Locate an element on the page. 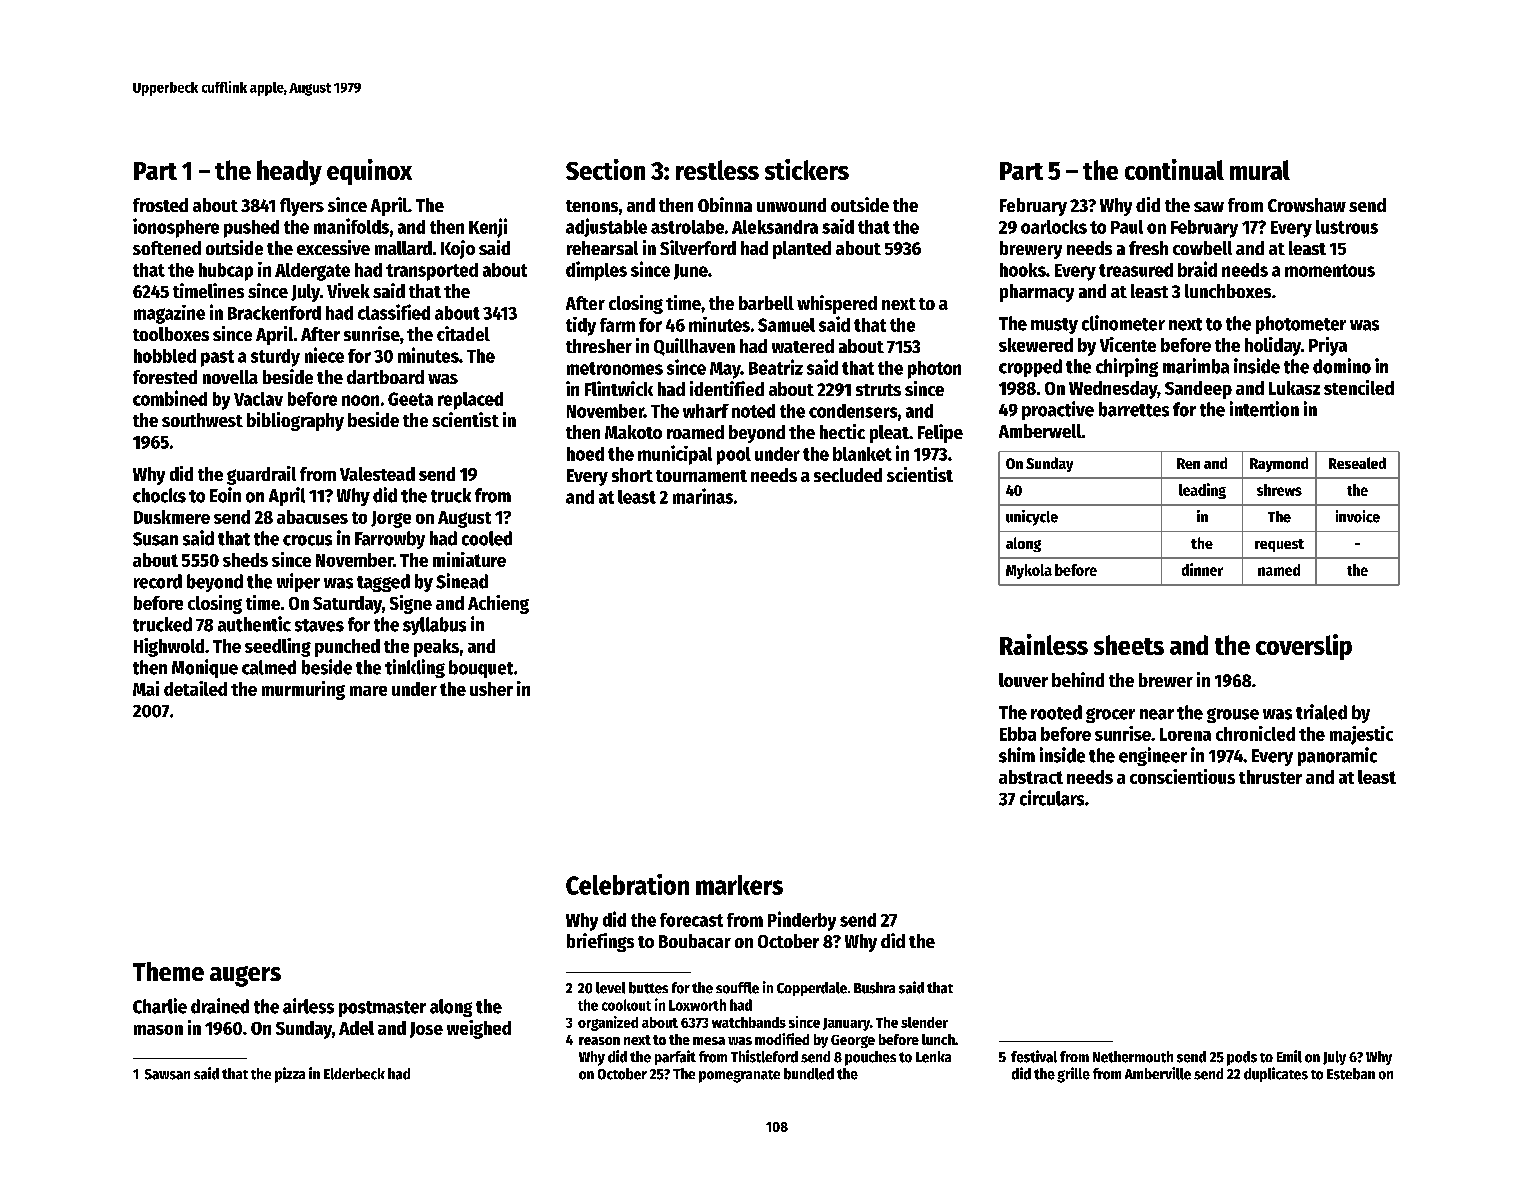 Image resolution: width=1532 pixels, height=1184 pixels. Rainless is located at coordinates (1044, 644).
